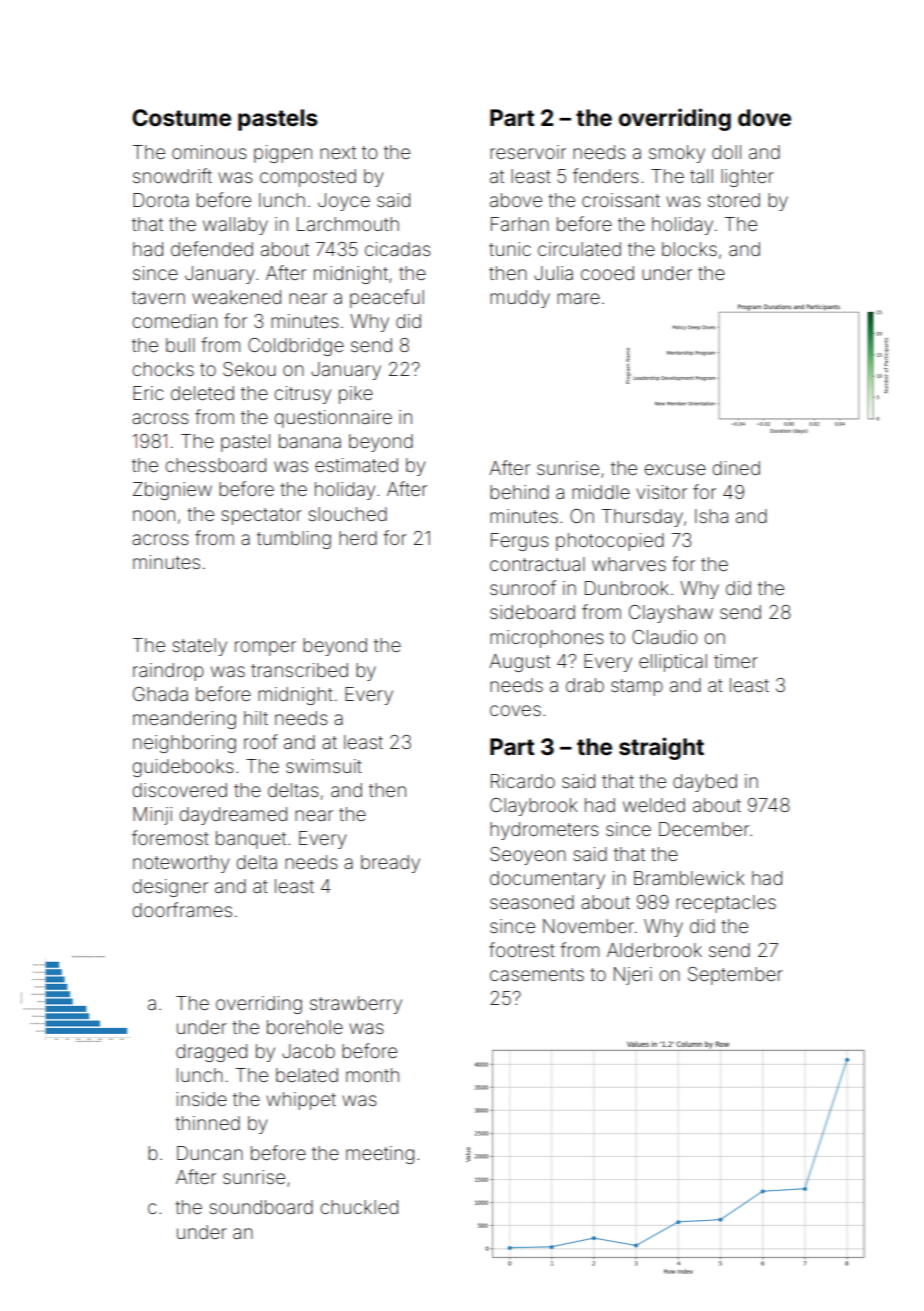 The image size is (924, 1311). I want to click on coves, so click(515, 710).
